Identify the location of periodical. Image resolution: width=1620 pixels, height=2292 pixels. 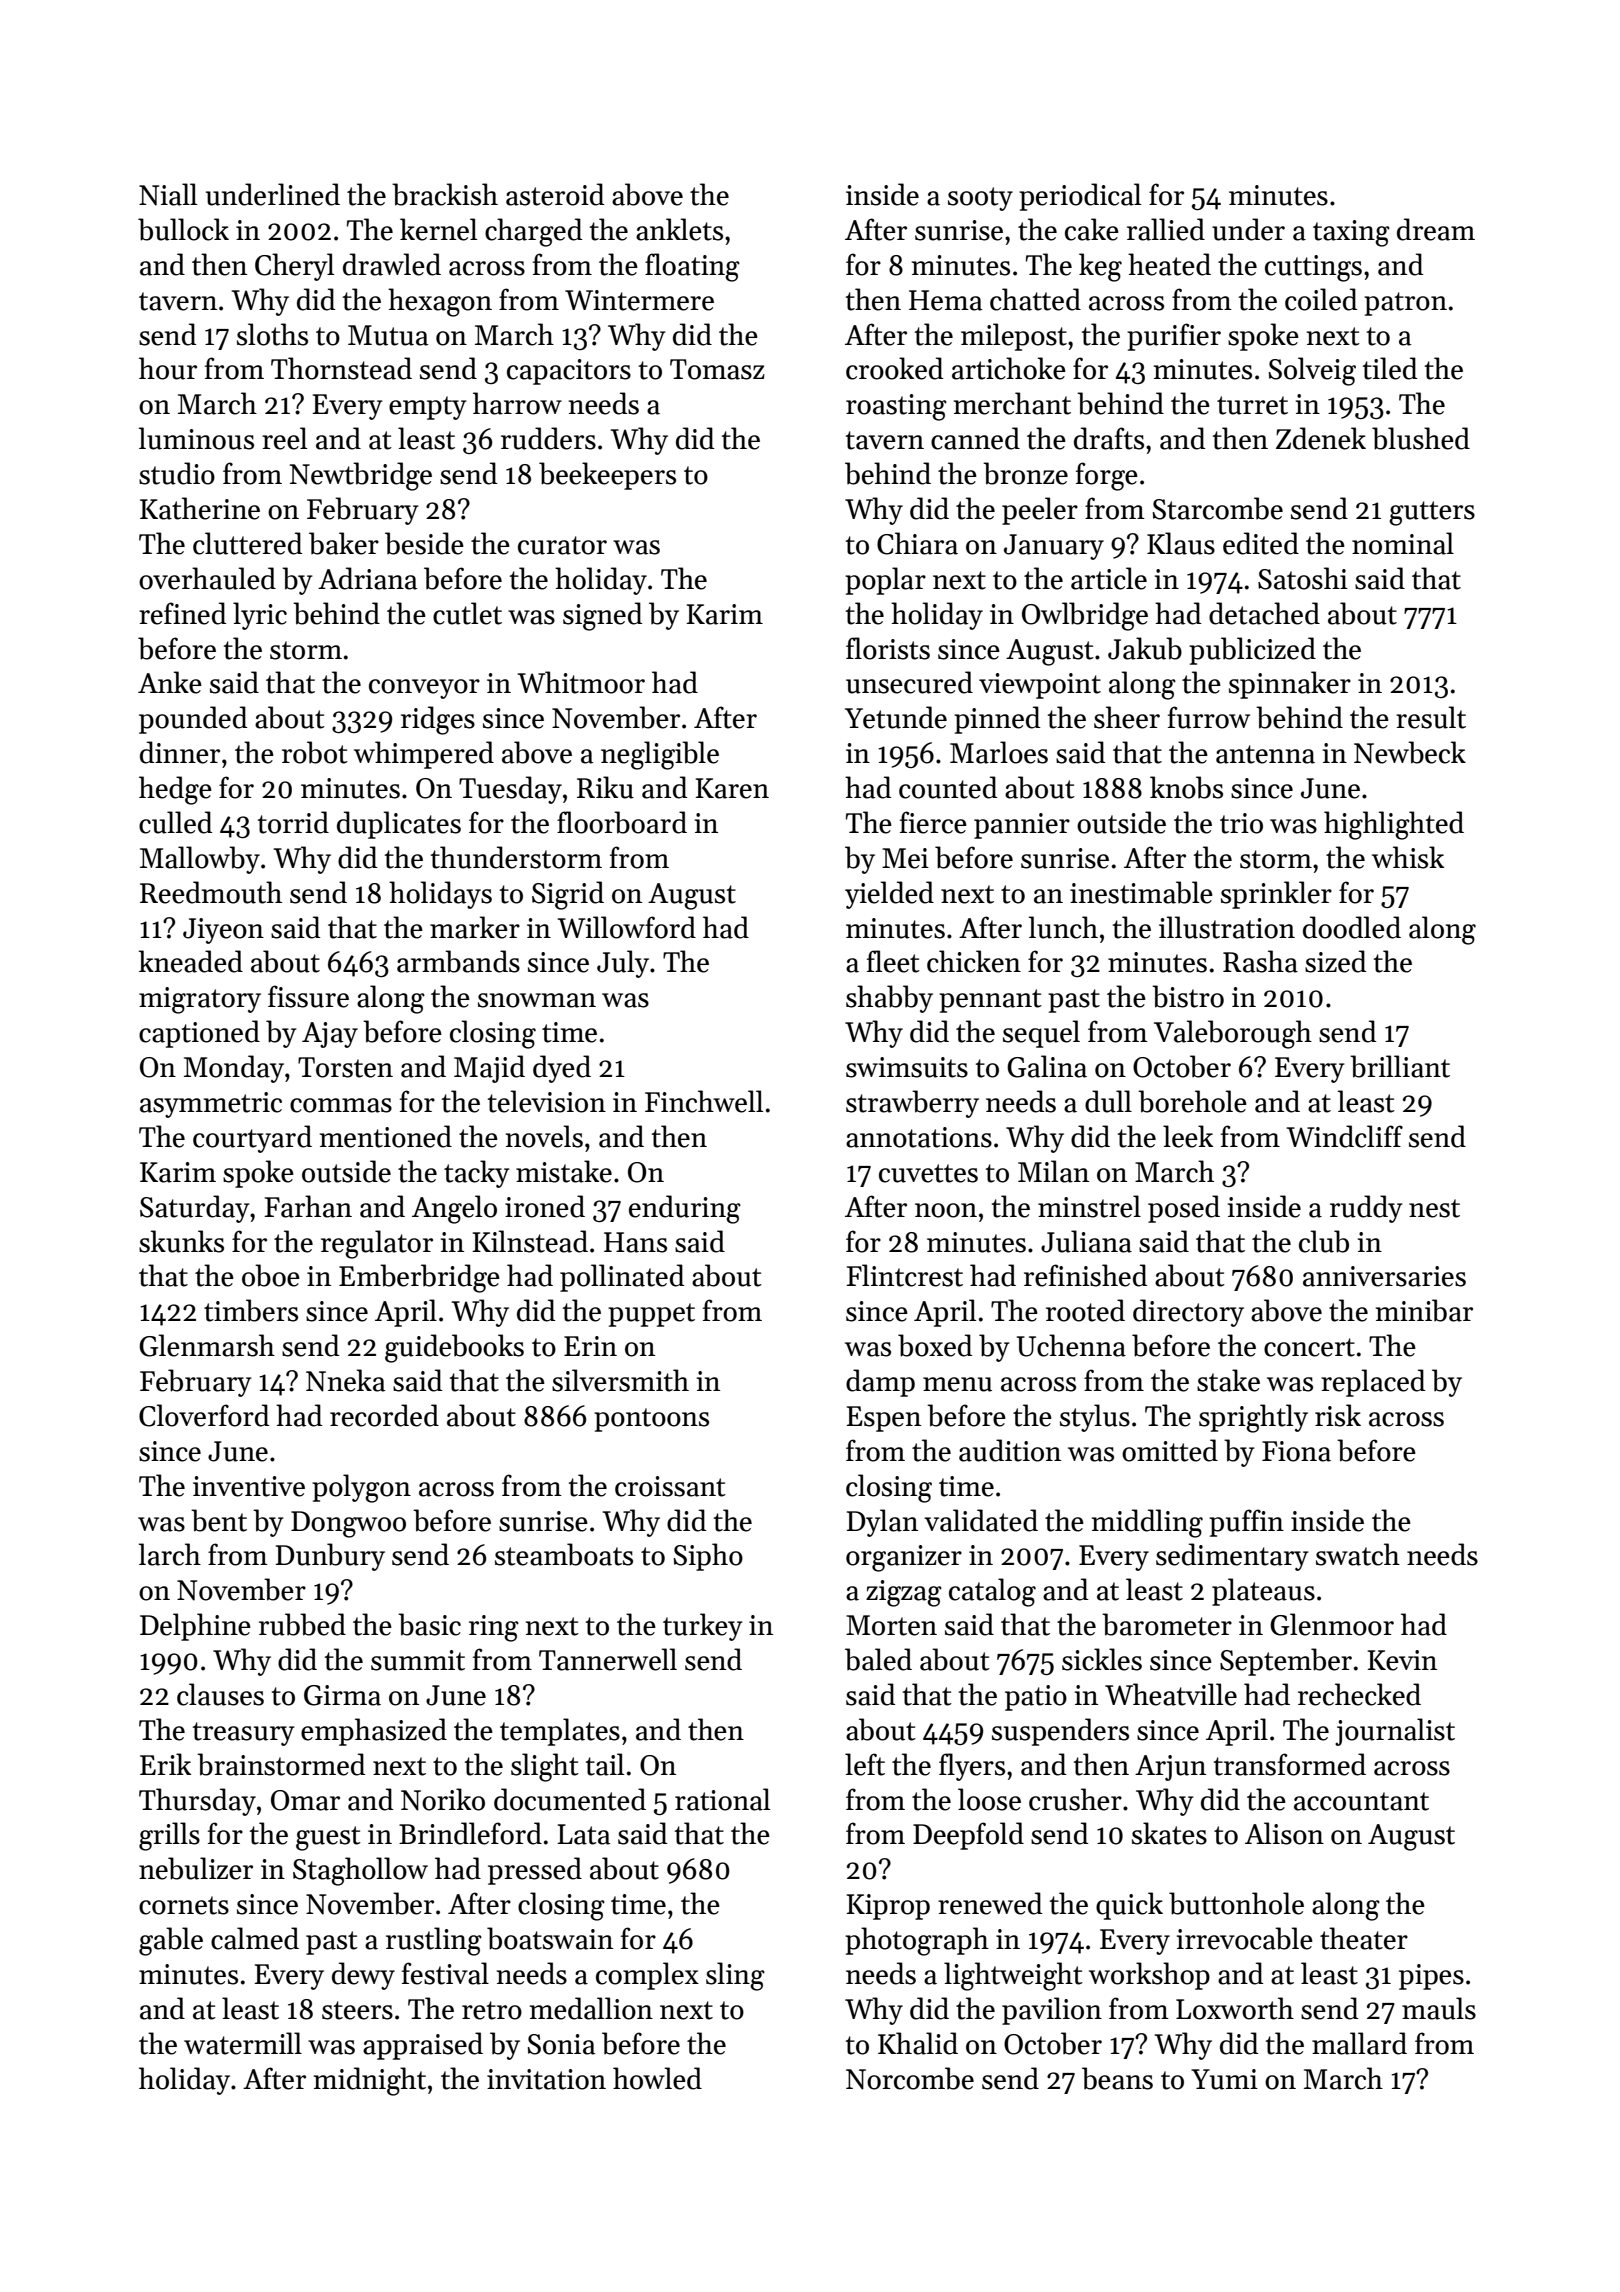
(1080, 197).
